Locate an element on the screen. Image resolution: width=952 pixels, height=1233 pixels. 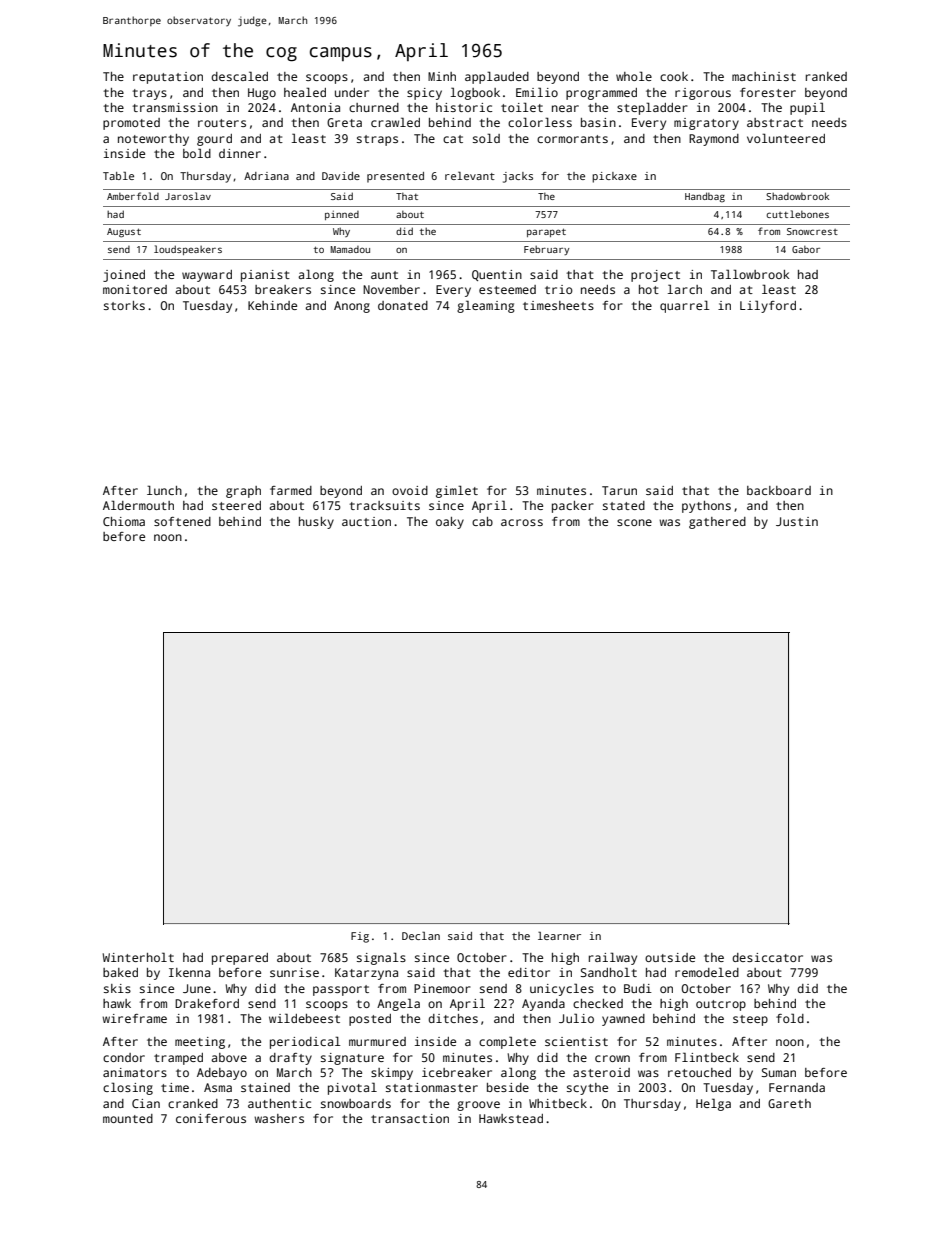
wireframe is located at coordinates (134, 1018).
